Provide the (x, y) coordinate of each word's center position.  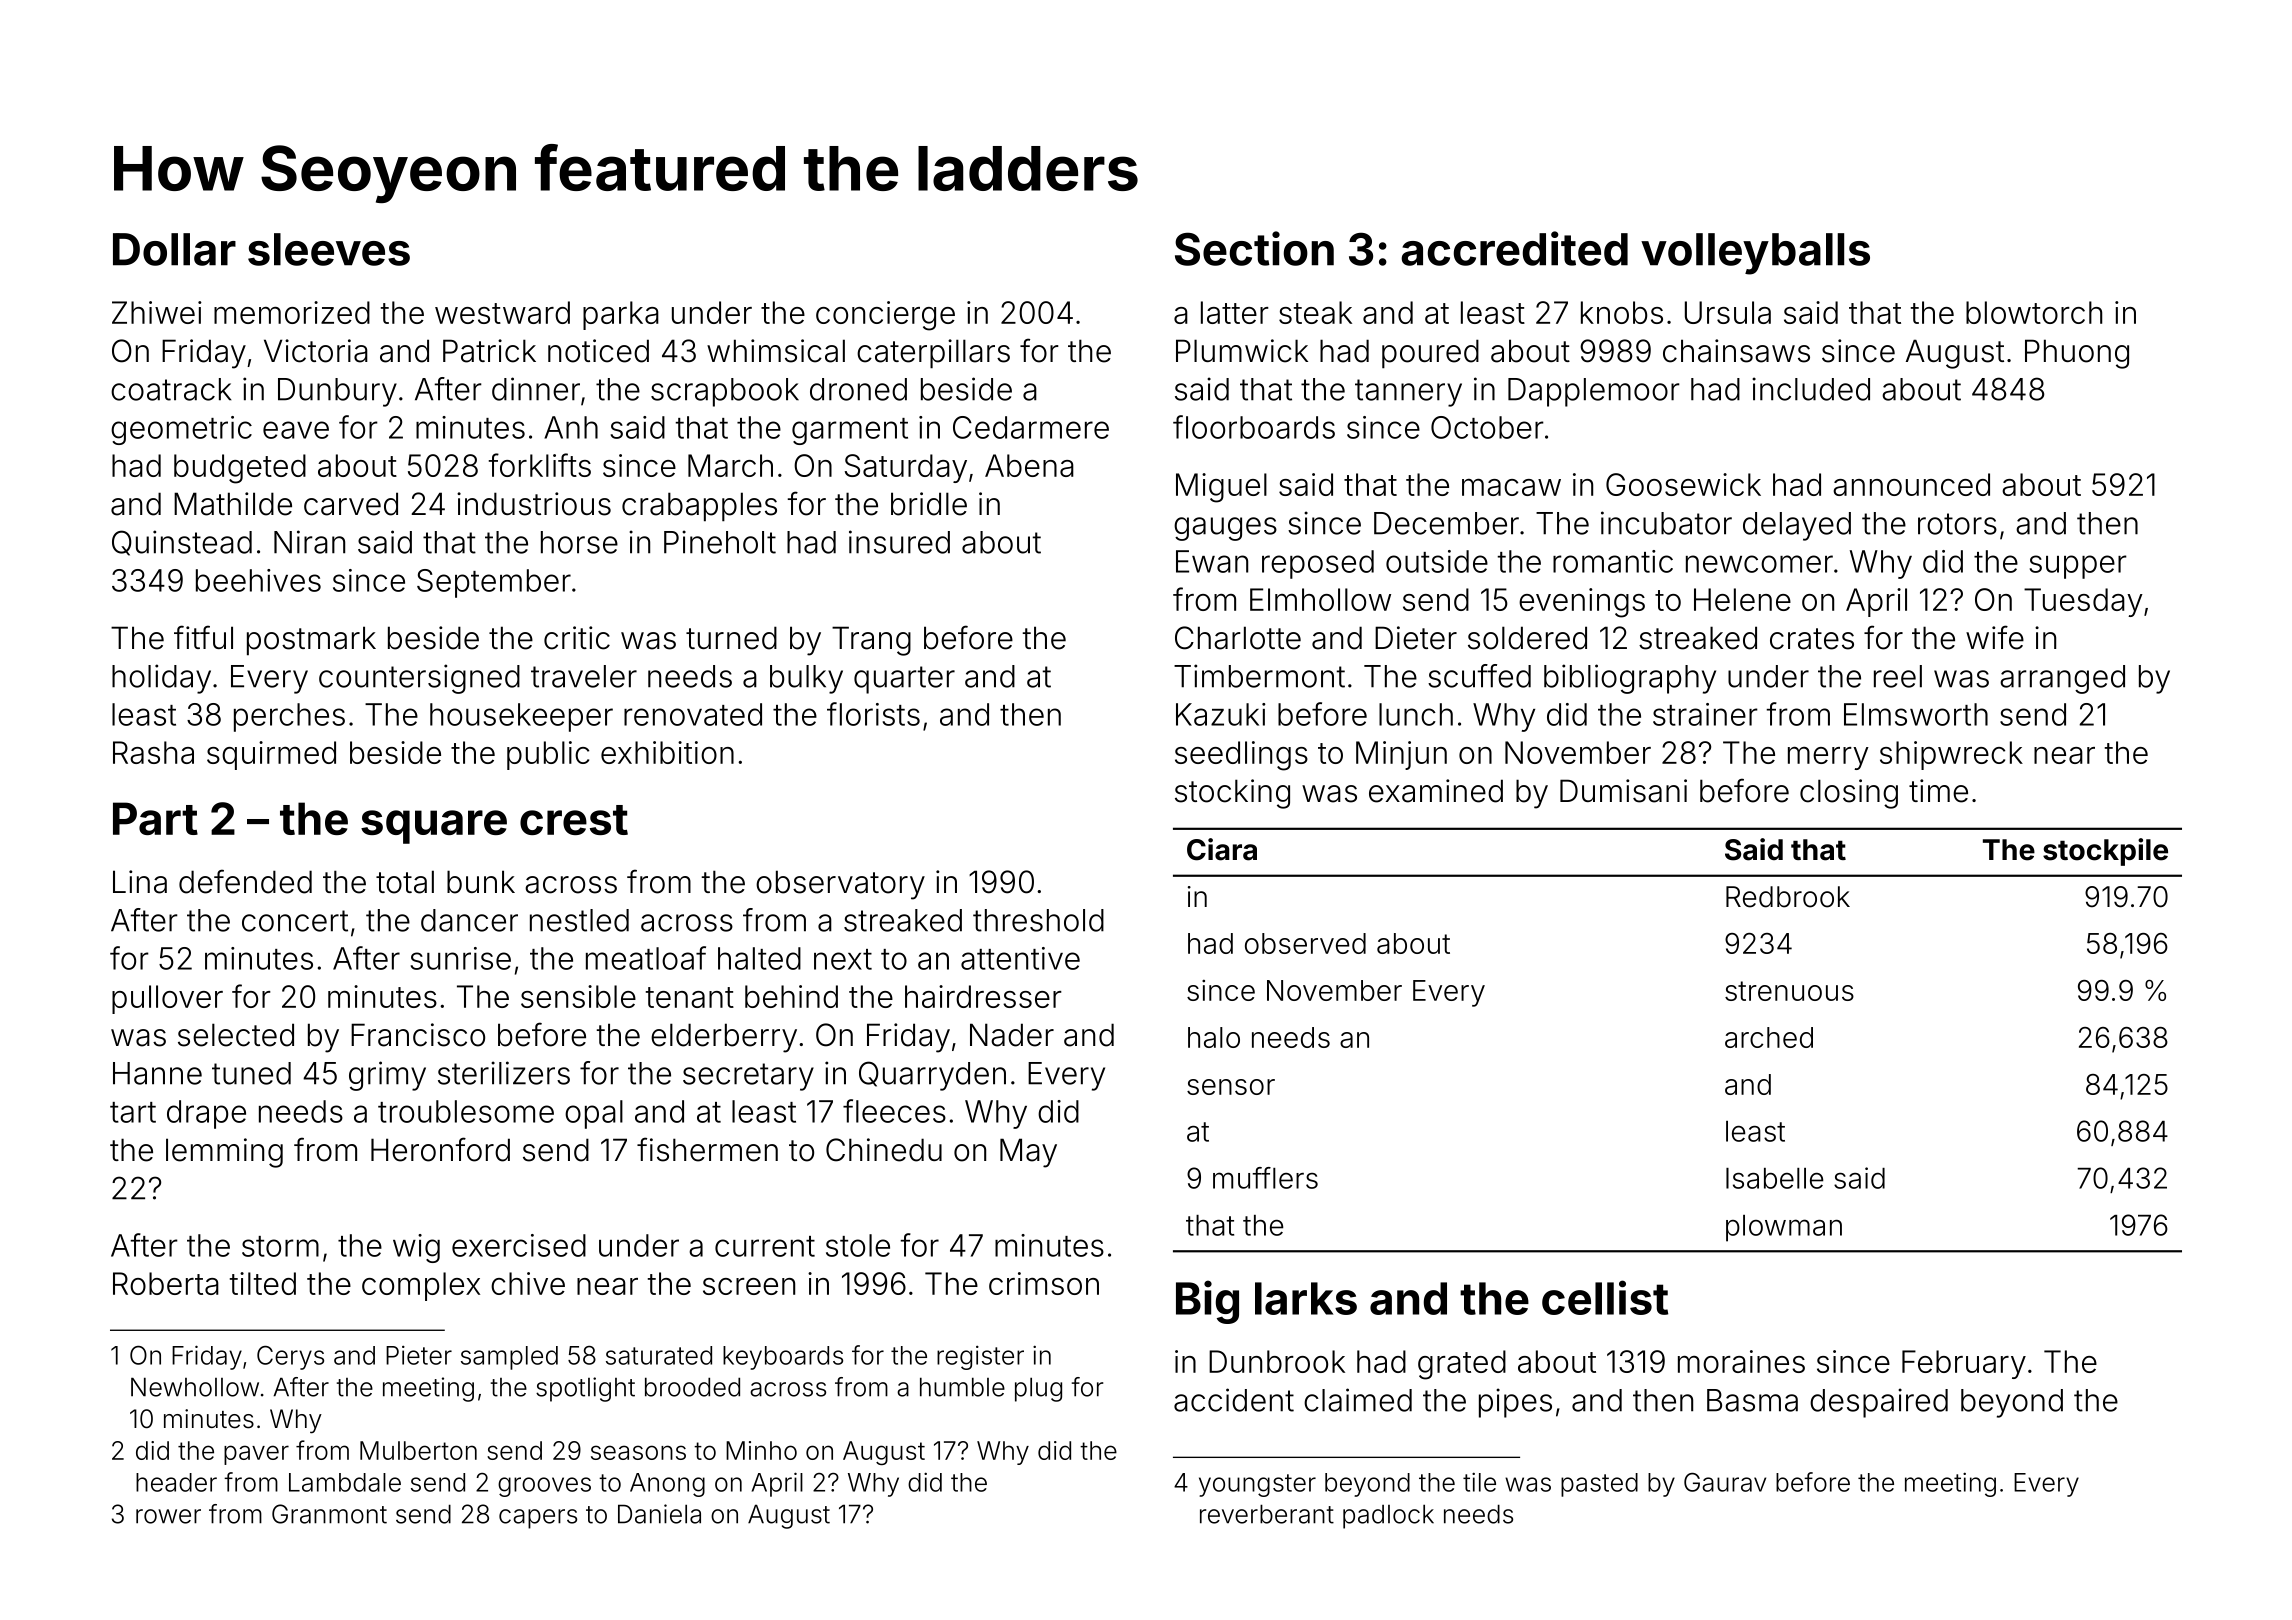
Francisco (418, 1035)
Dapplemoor (1594, 392)
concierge (885, 316)
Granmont (329, 1514)
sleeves (329, 249)
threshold (1038, 920)
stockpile (2105, 852)
